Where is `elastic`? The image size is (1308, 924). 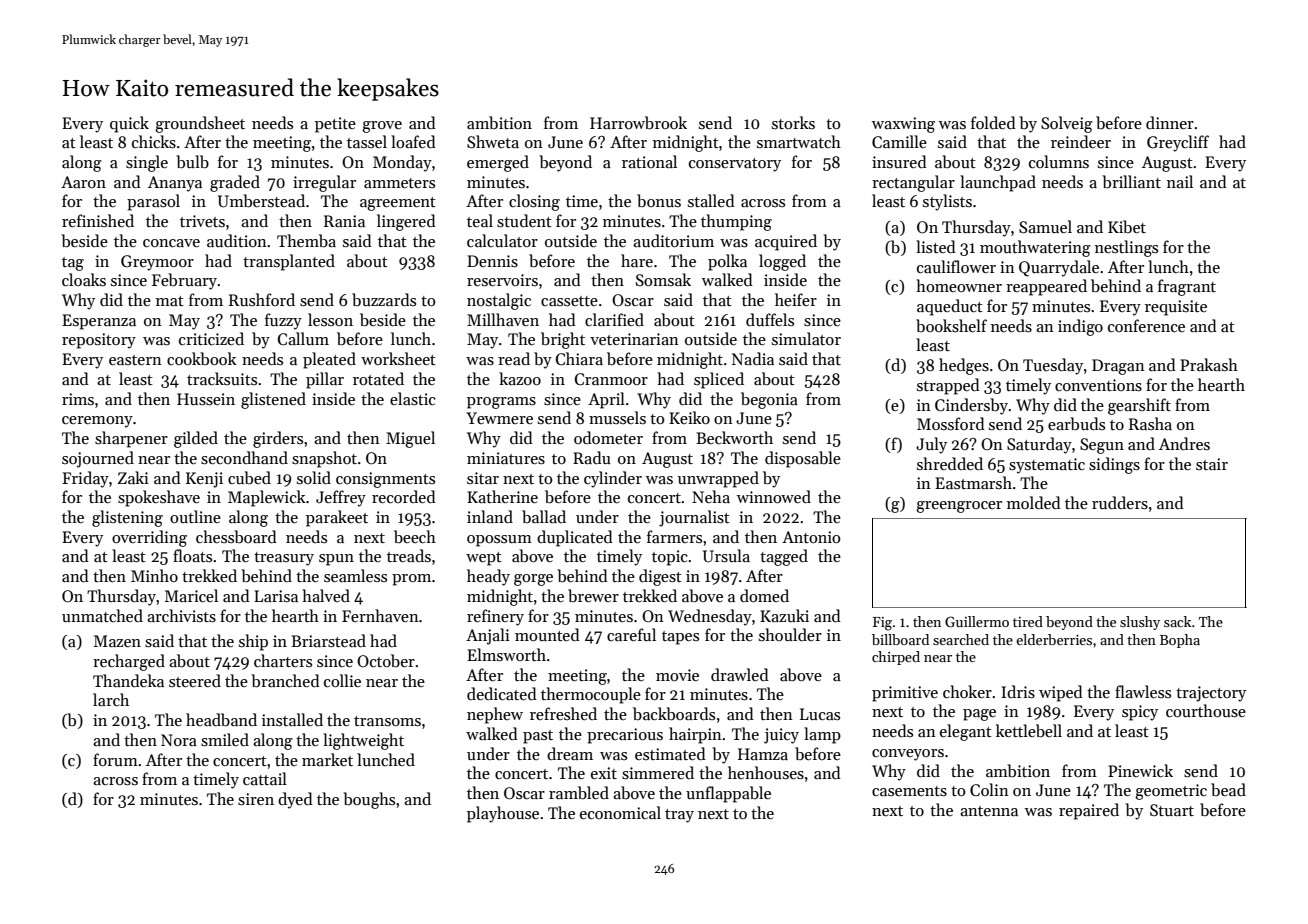 elastic is located at coordinates (413, 399).
